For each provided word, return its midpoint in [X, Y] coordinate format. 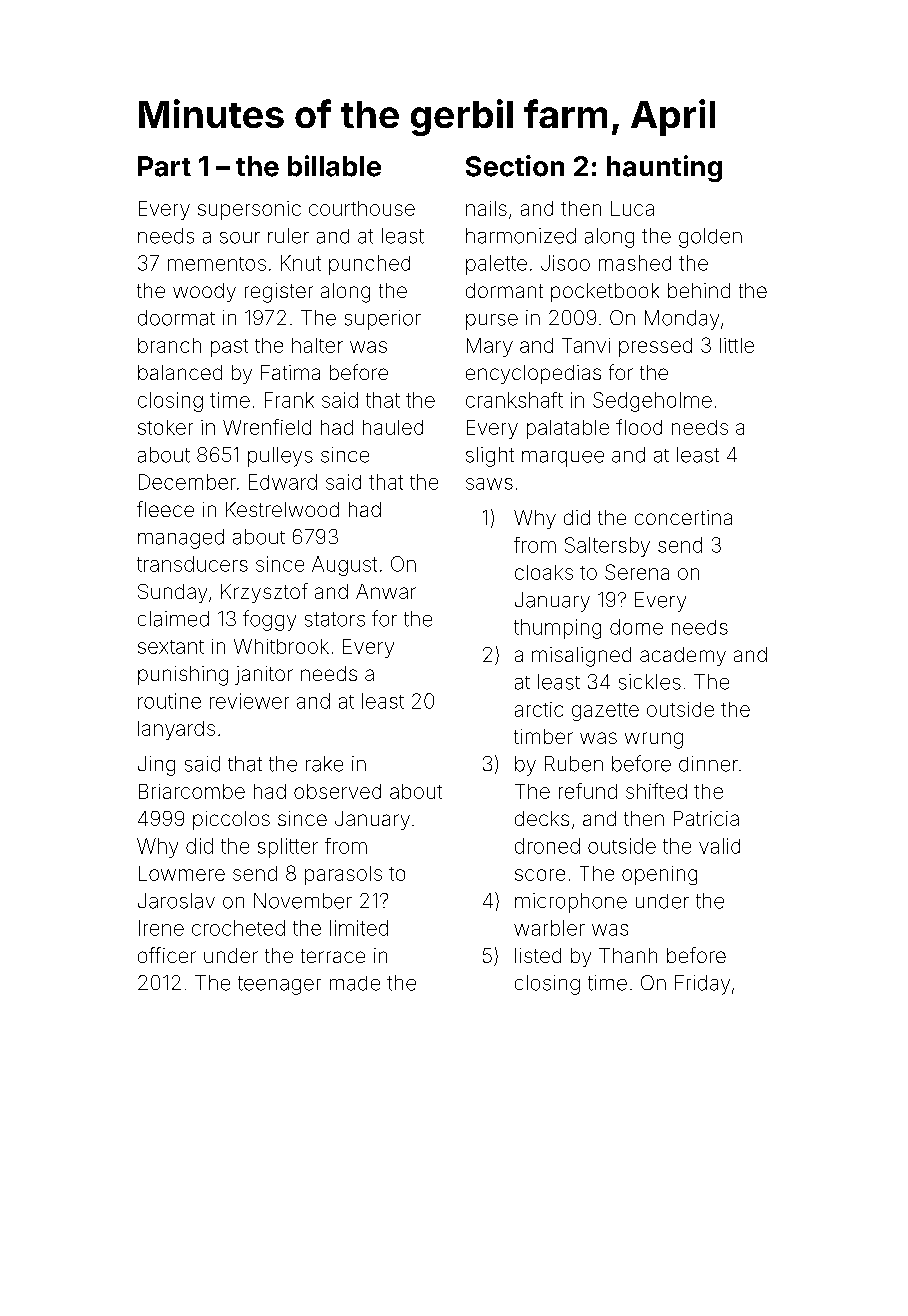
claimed [173, 619]
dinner [708, 764]
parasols [343, 875]
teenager [279, 985]
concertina [683, 517]
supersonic [249, 210]
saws [489, 484]
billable [334, 166]
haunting [664, 168]
